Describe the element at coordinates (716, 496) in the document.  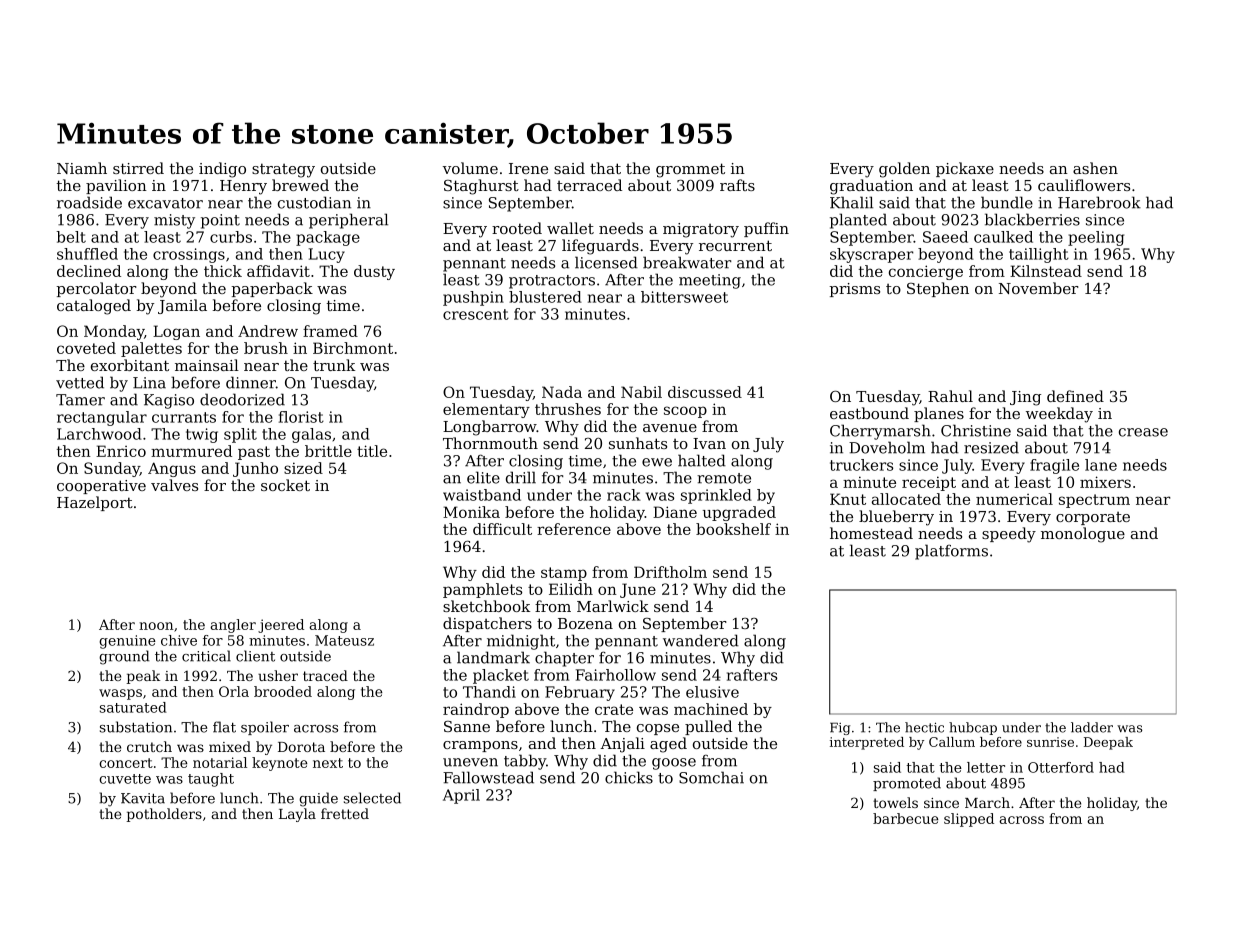
I see `sprinkled` at that location.
